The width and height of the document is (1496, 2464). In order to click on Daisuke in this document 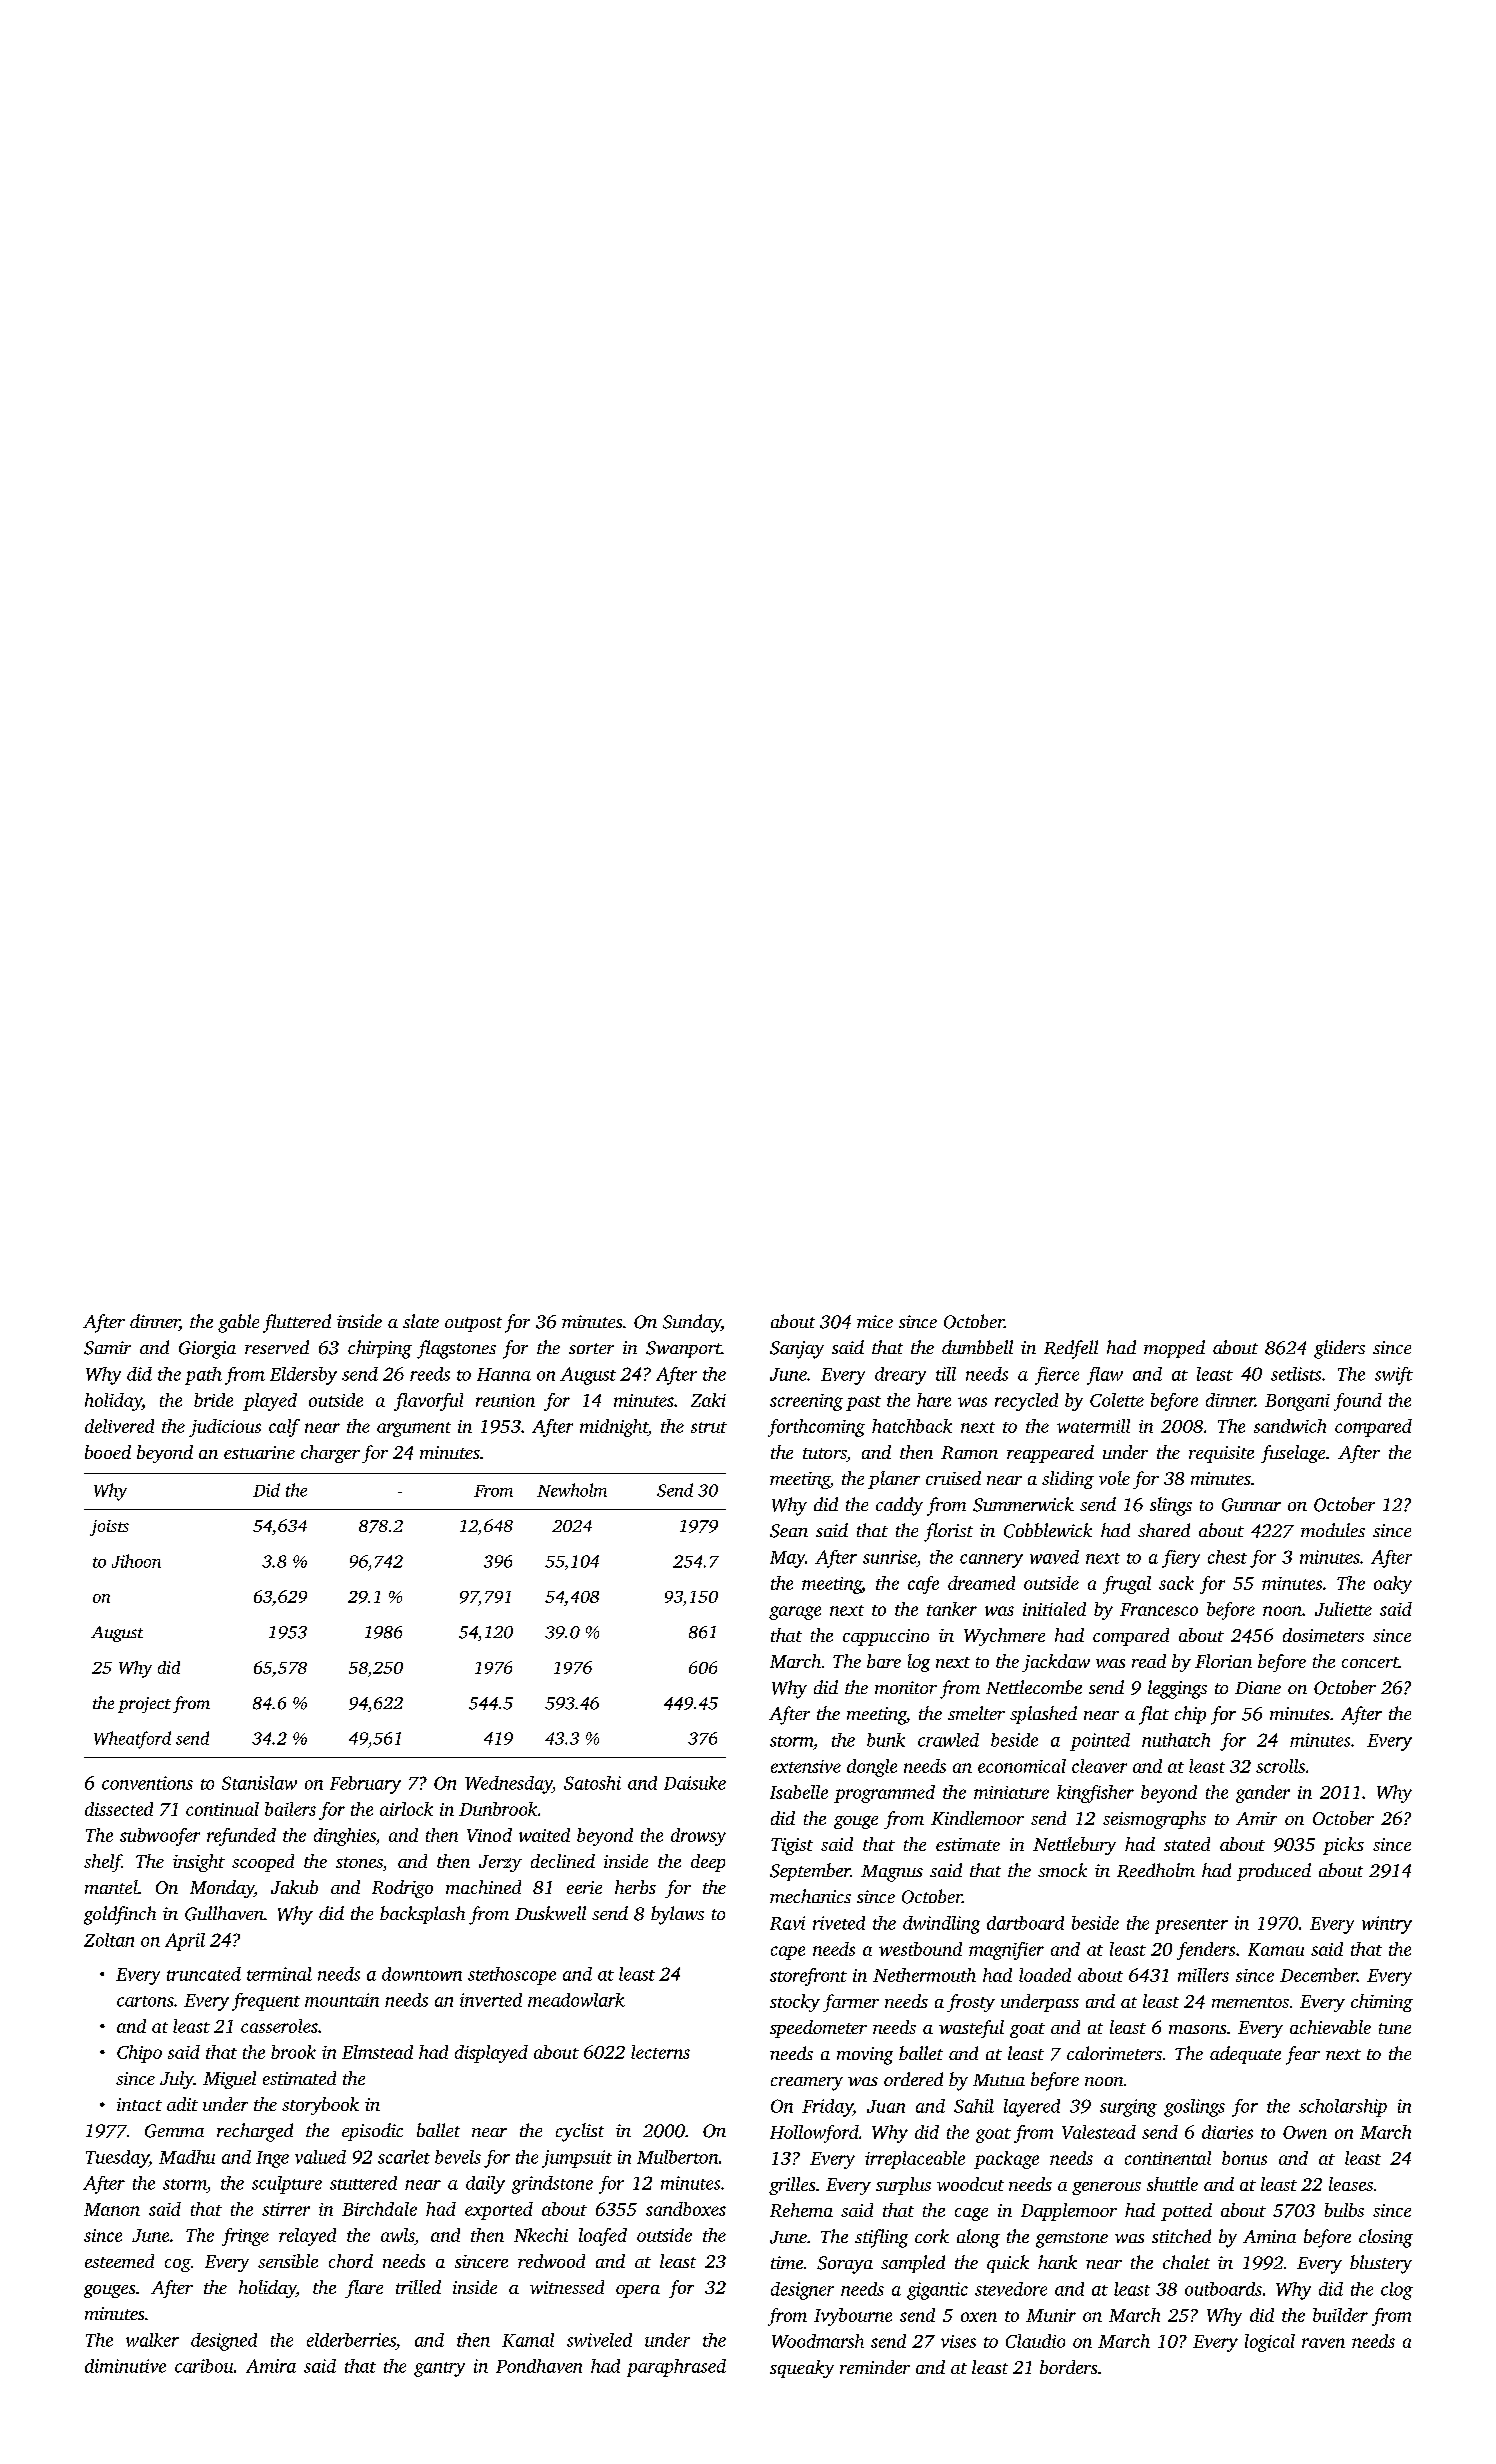, I will do `click(695, 1783)`.
